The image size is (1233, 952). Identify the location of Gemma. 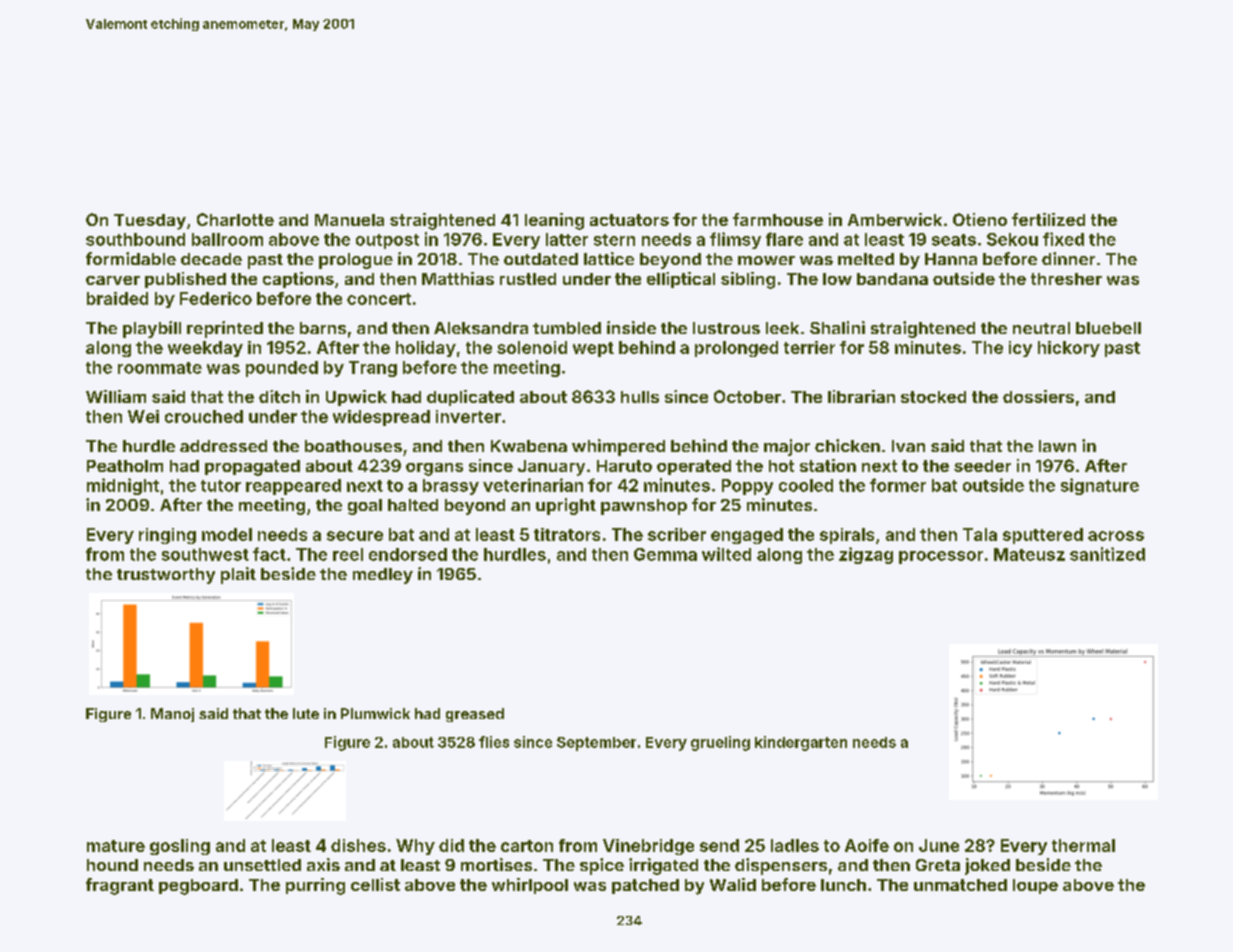
(665, 554).
